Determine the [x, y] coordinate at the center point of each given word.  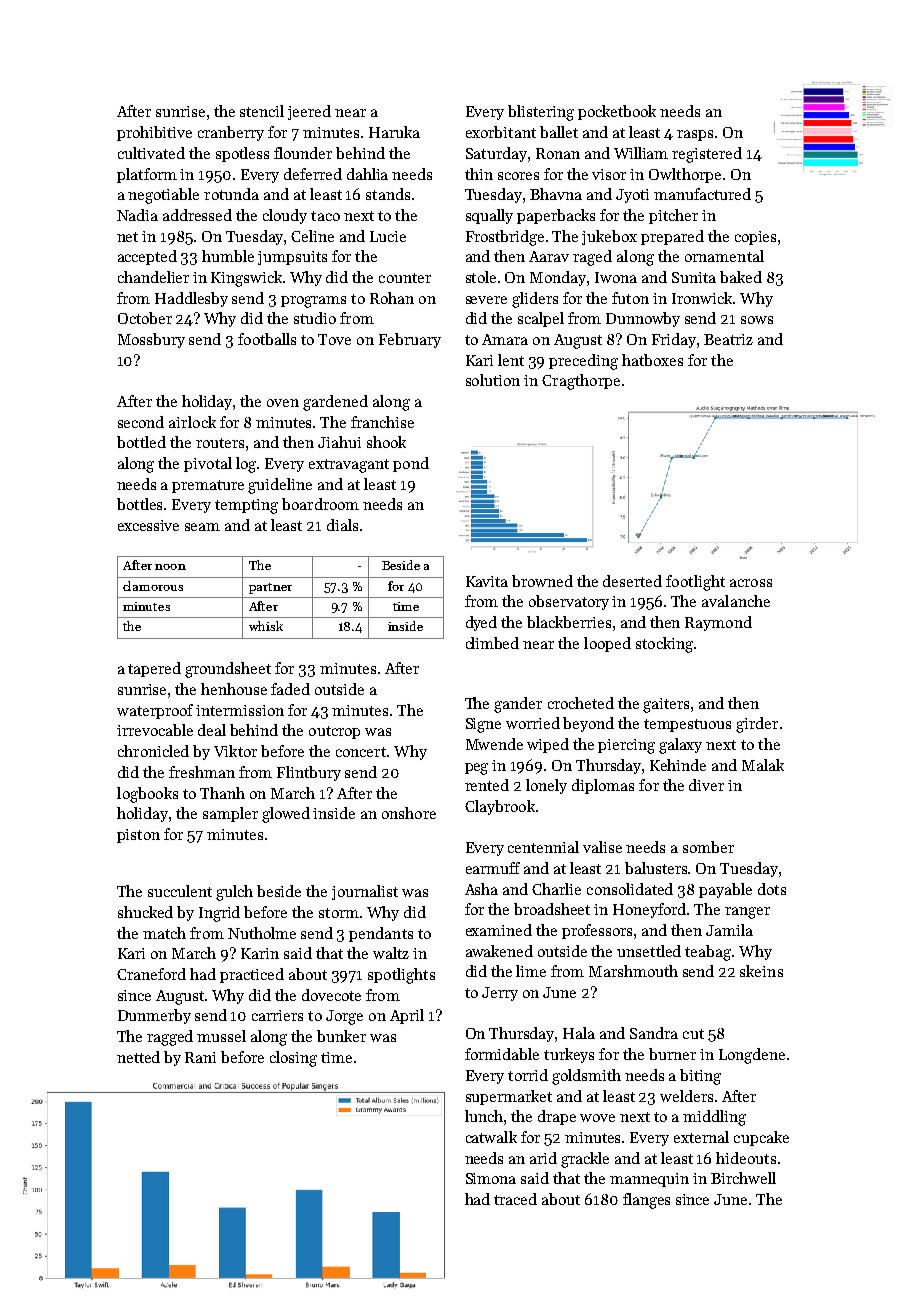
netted [138, 1057]
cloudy [285, 216]
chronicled [153, 751]
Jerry [500, 994]
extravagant [349, 466]
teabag [708, 953]
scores [518, 176]
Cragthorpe [581, 382]
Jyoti [632, 196]
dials [342, 525]
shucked [145, 912]
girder [757, 725]
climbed [492, 643]
